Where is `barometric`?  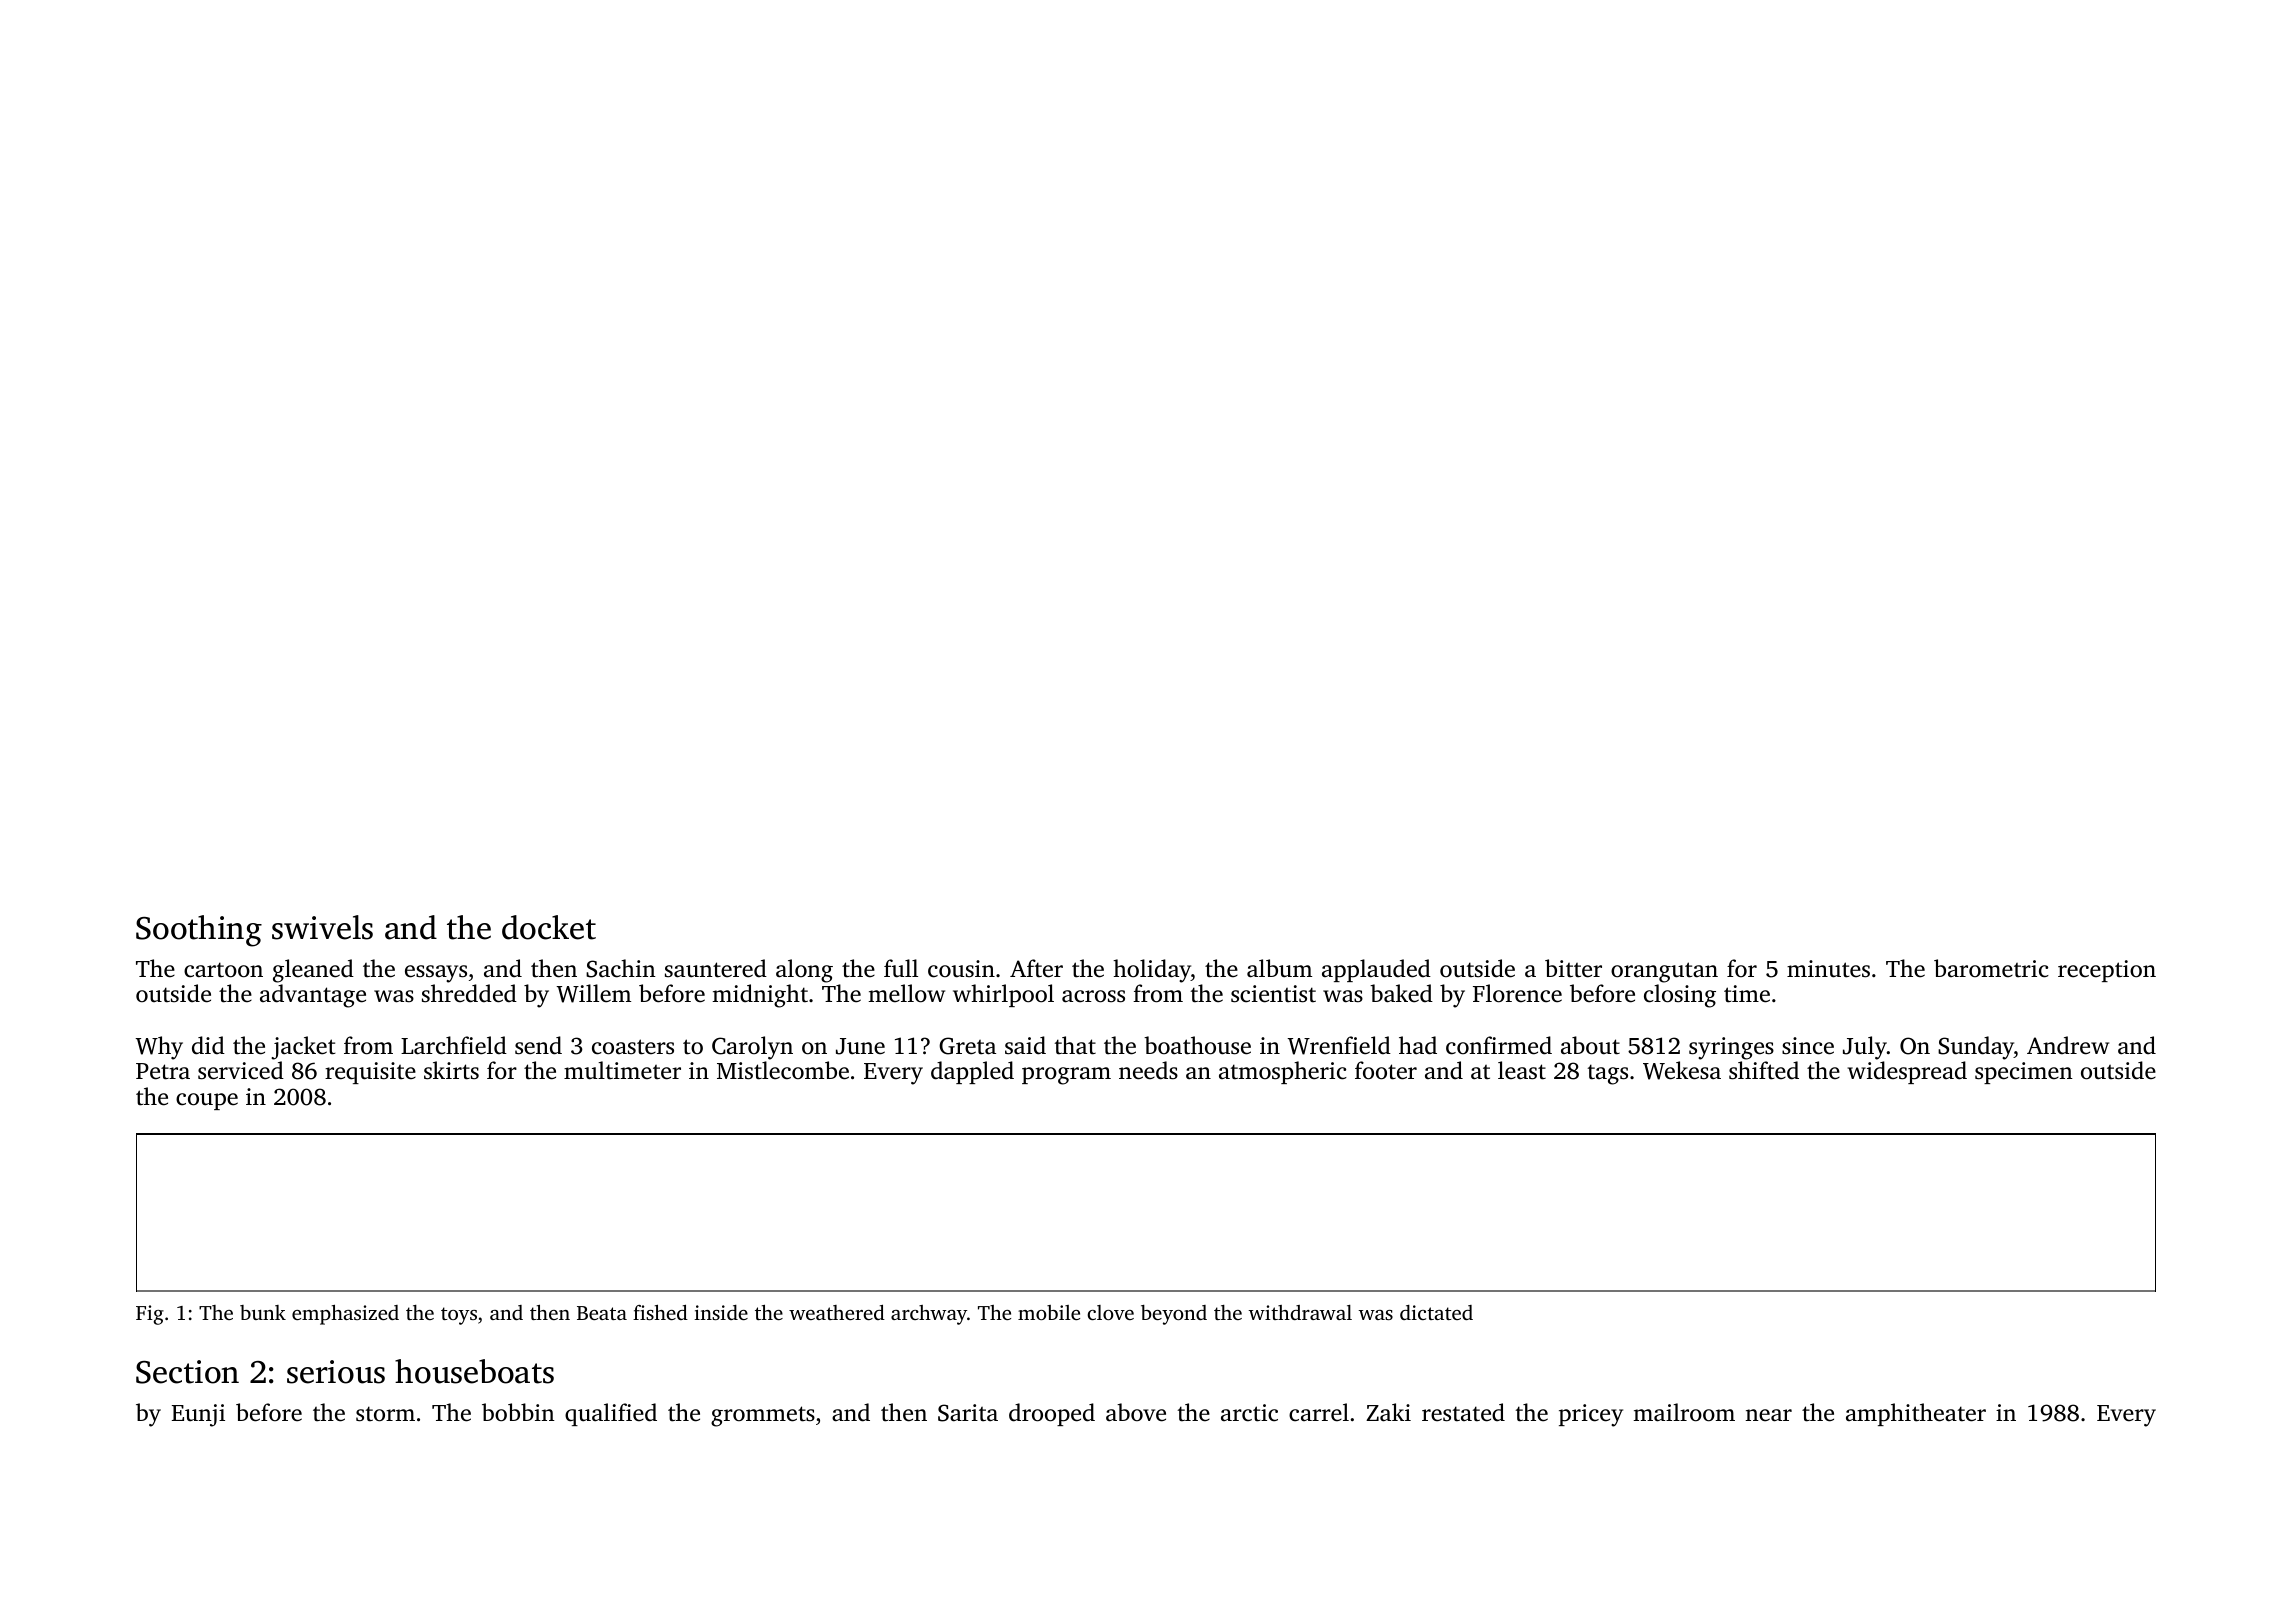
barometric is located at coordinates (1991, 968).
